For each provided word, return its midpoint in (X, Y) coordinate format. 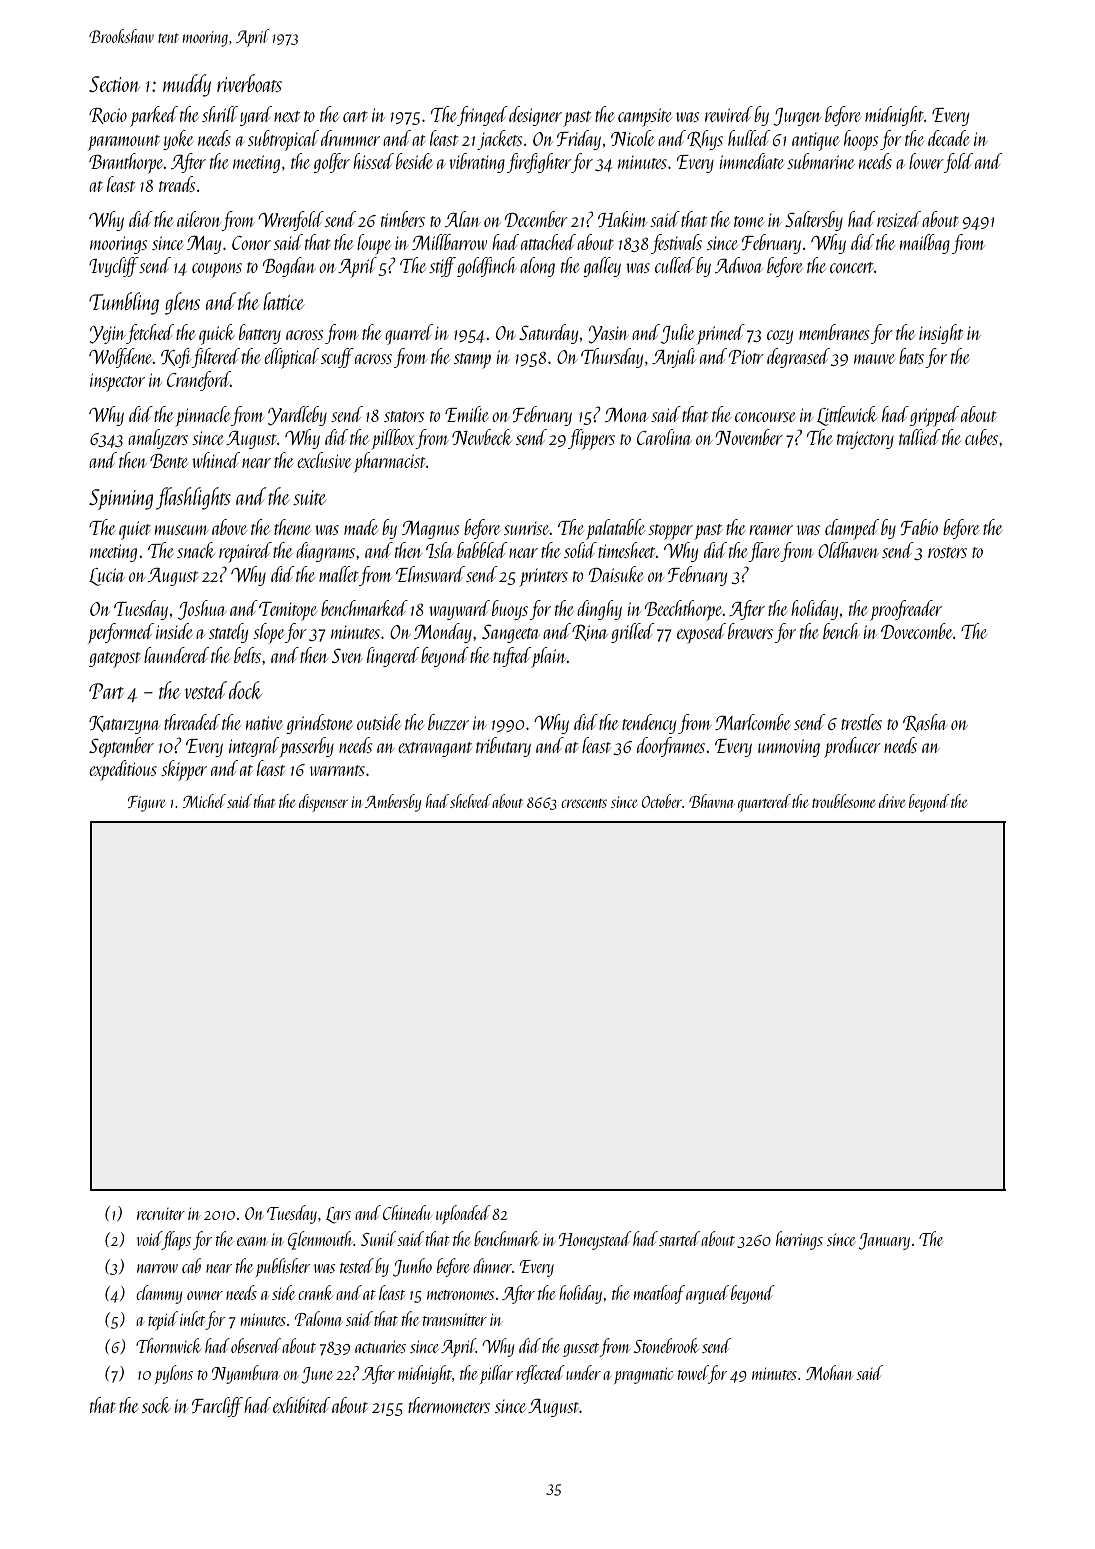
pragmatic (643, 1376)
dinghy (599, 610)
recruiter (161, 1214)
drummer (350, 138)
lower (926, 161)
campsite (645, 117)
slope (269, 633)
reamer (771, 530)
